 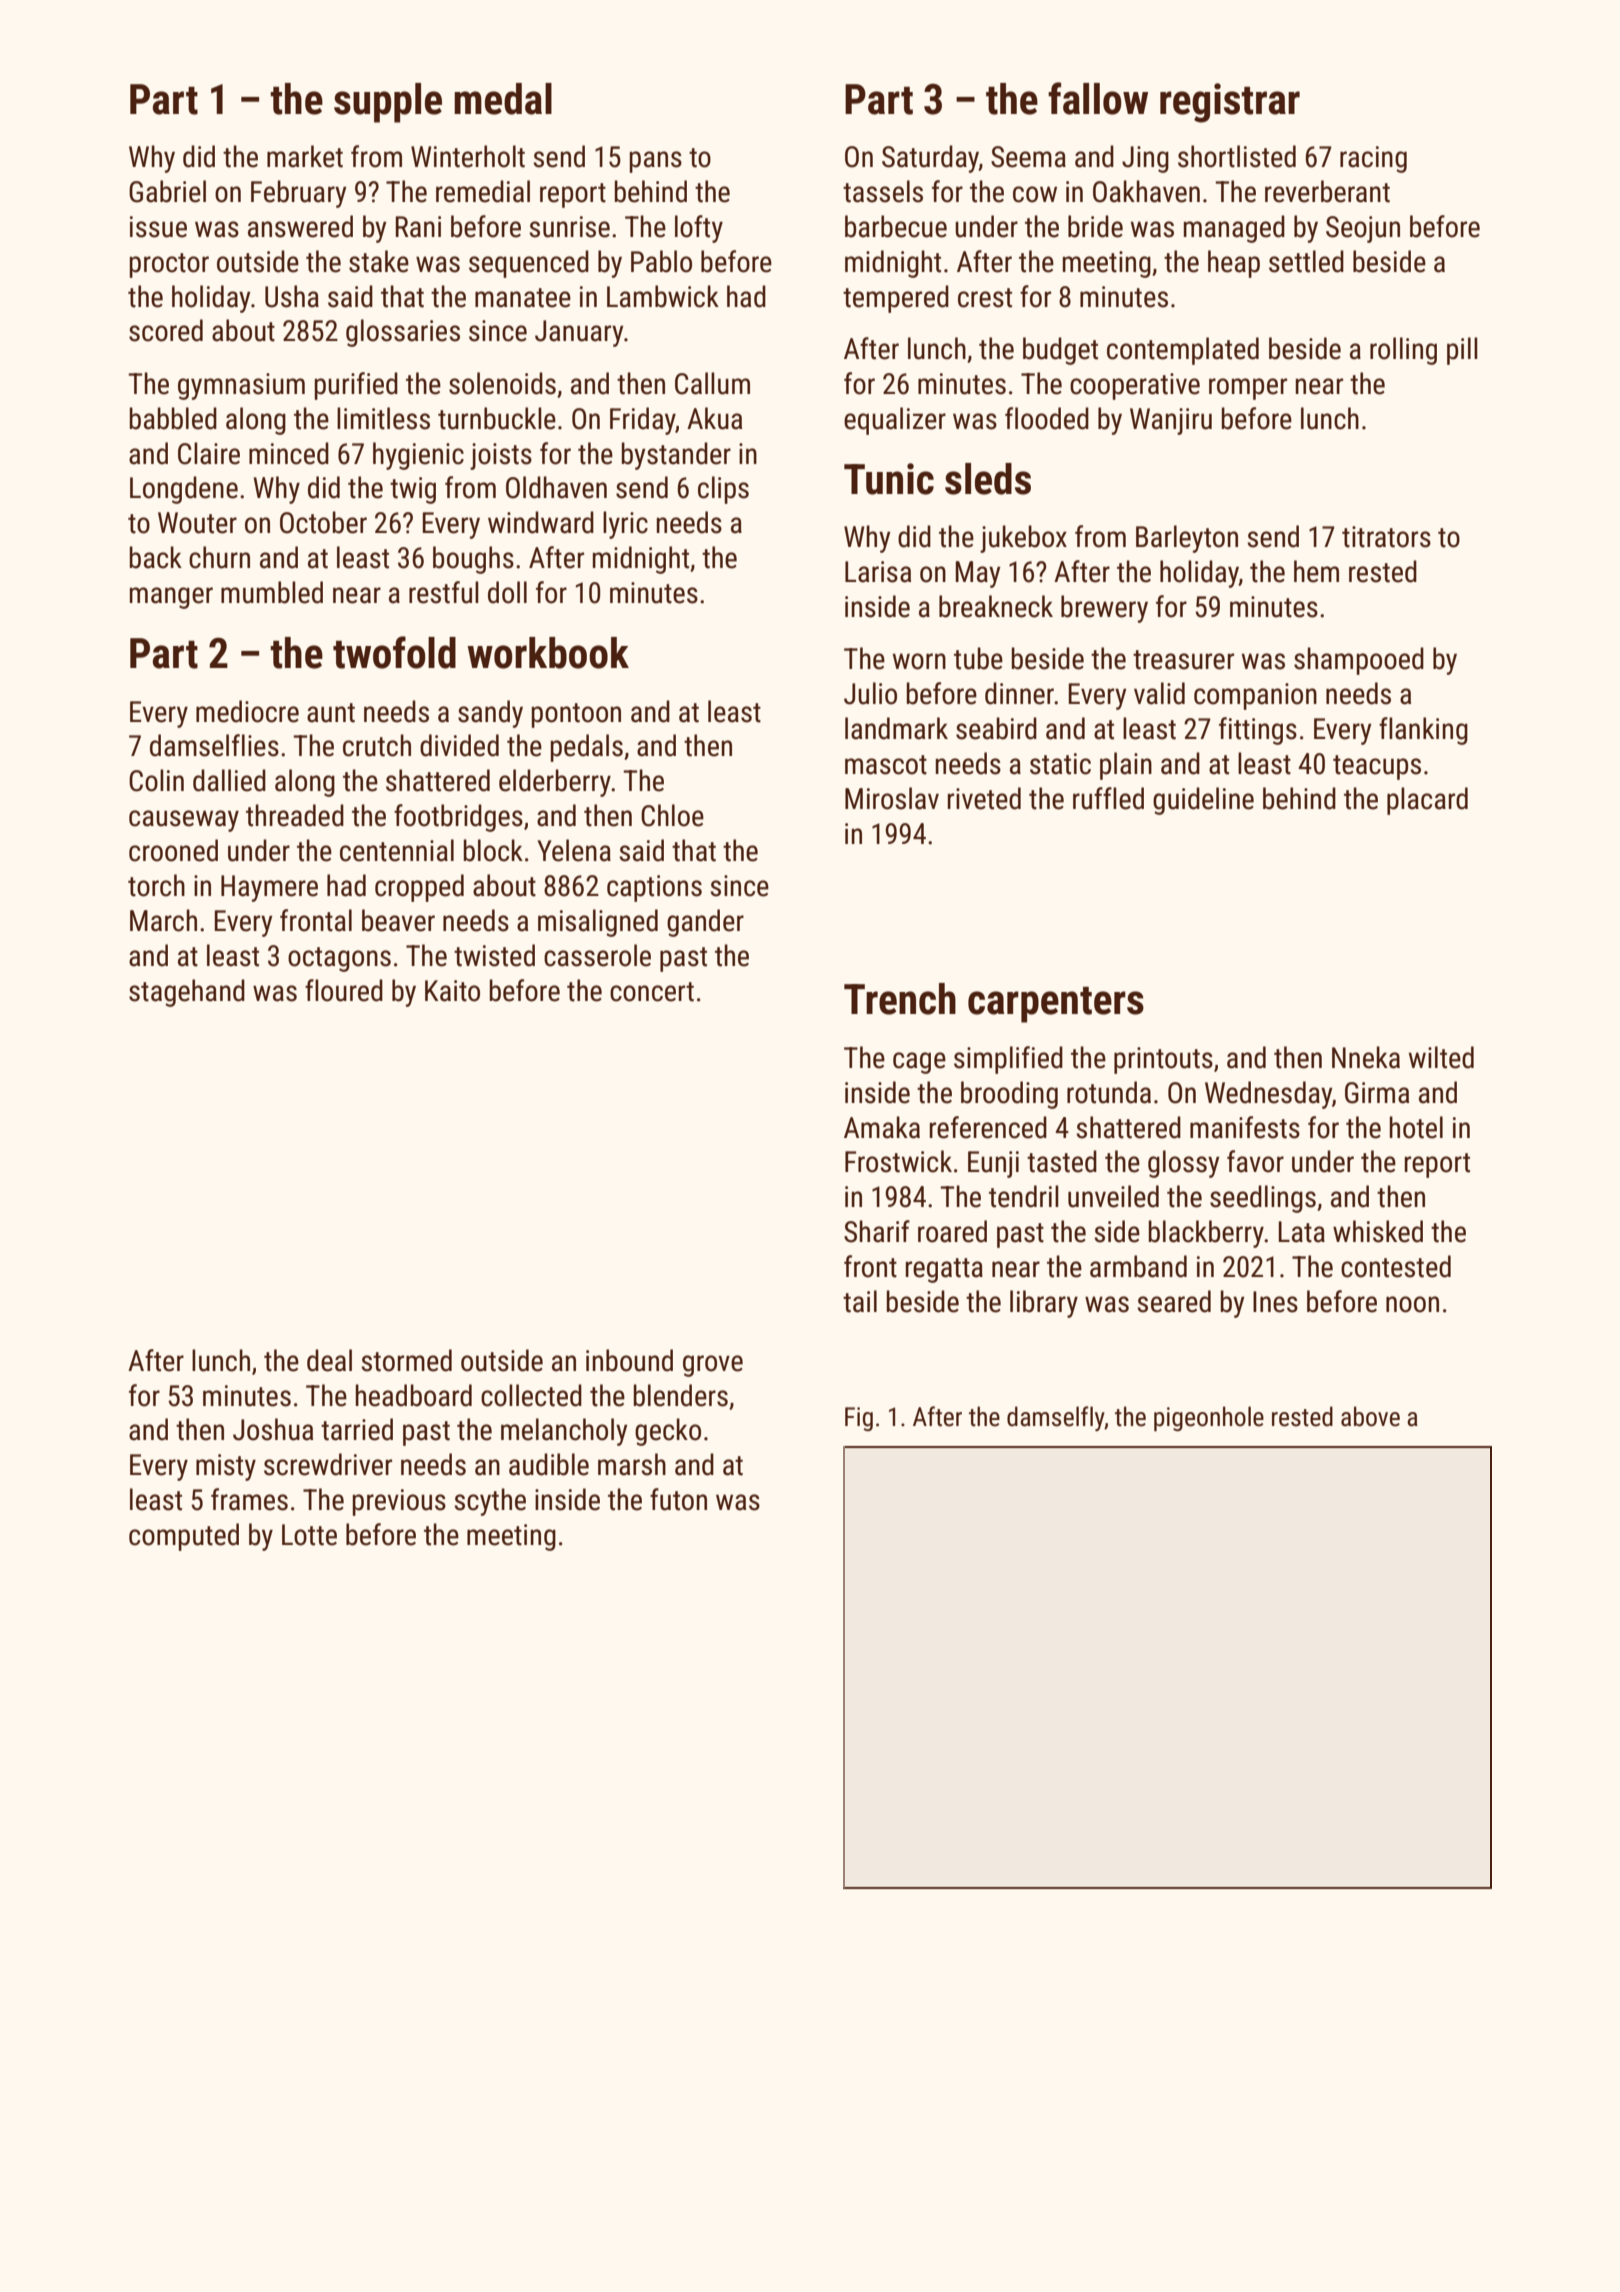 I want to click on tempered, so click(x=896, y=299).
